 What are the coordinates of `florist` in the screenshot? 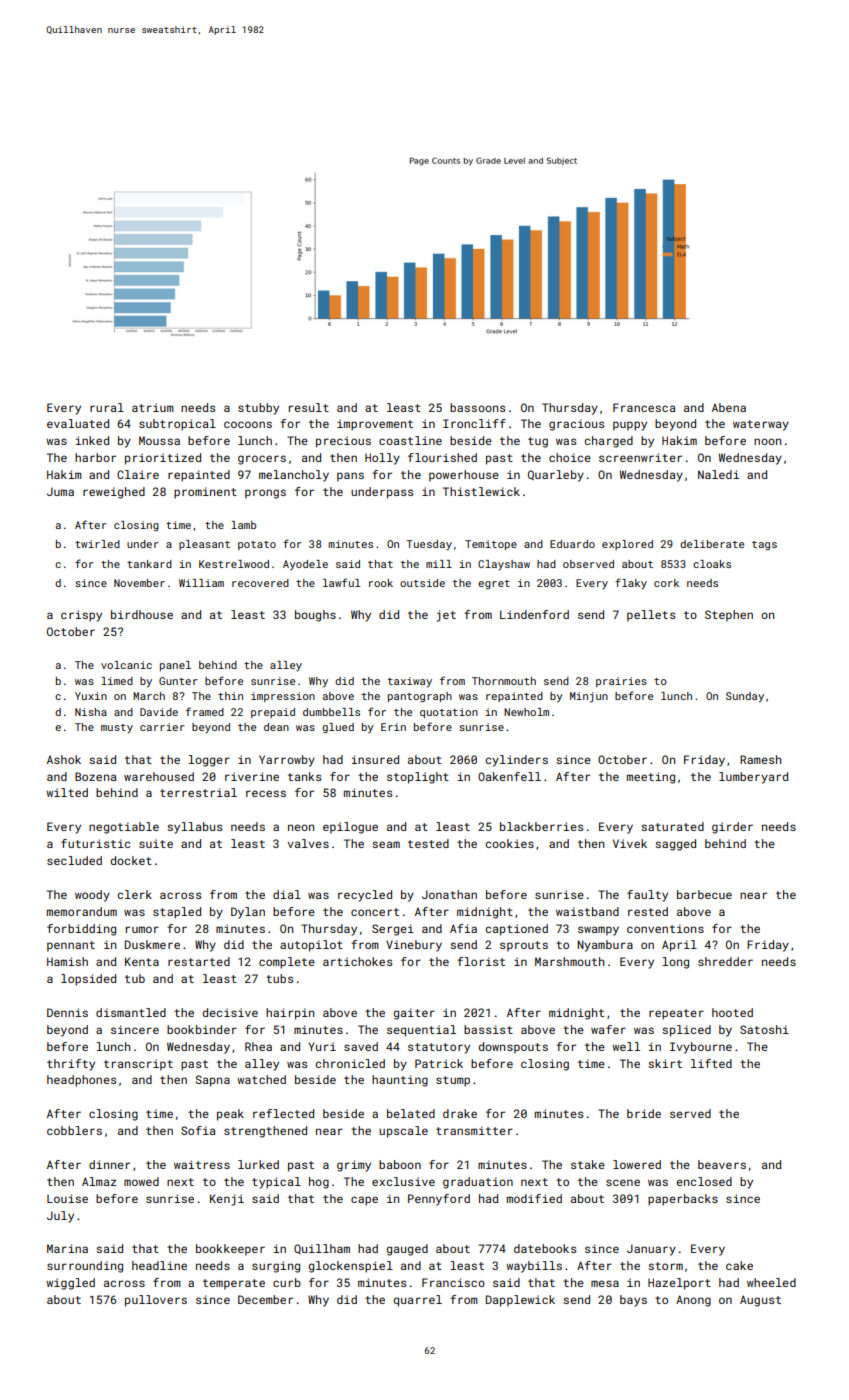 It's located at (481, 961).
